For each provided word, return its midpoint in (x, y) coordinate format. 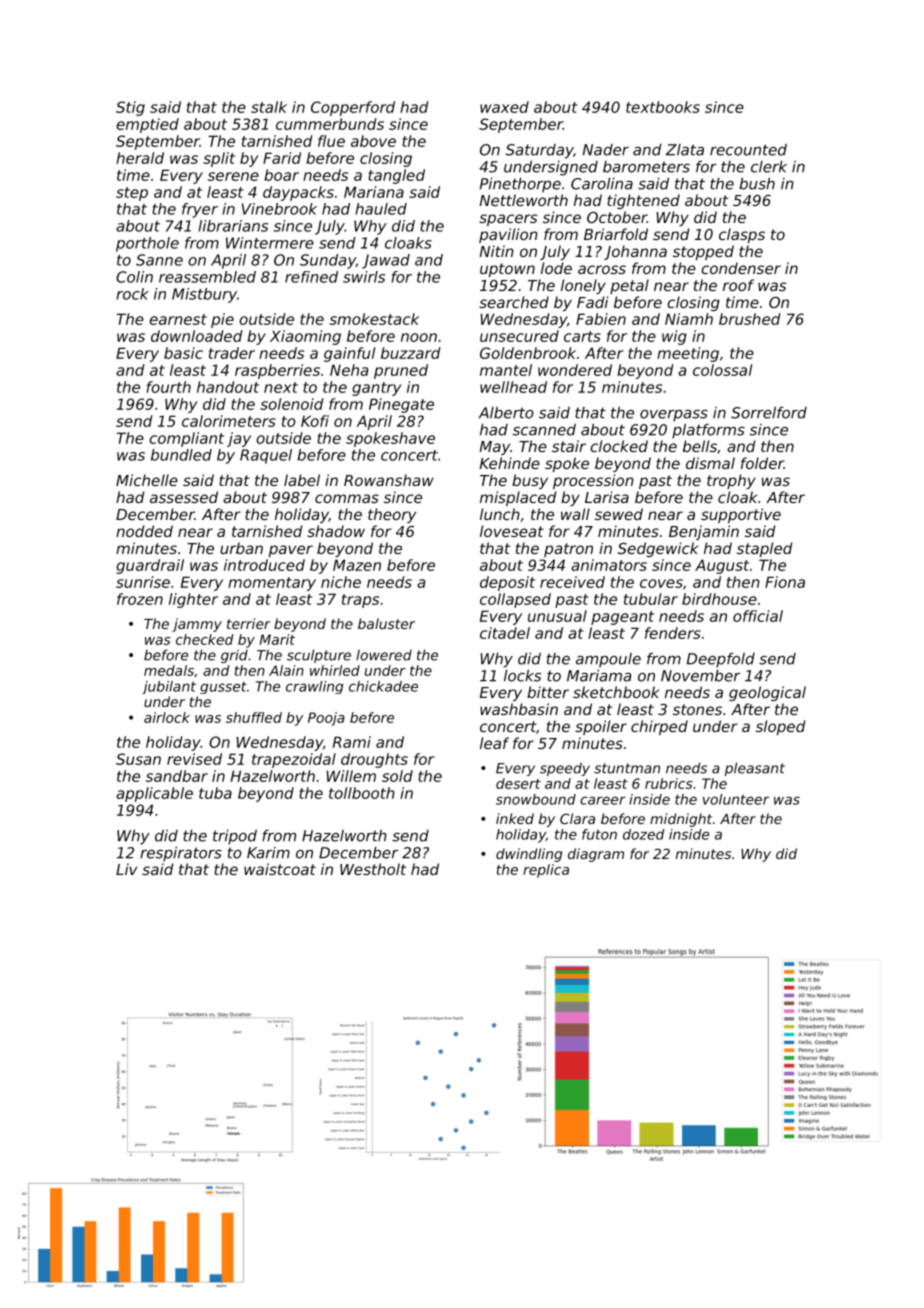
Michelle (147, 480)
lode (556, 268)
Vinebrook (279, 209)
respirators (181, 854)
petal (629, 286)
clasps (742, 235)
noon (419, 337)
